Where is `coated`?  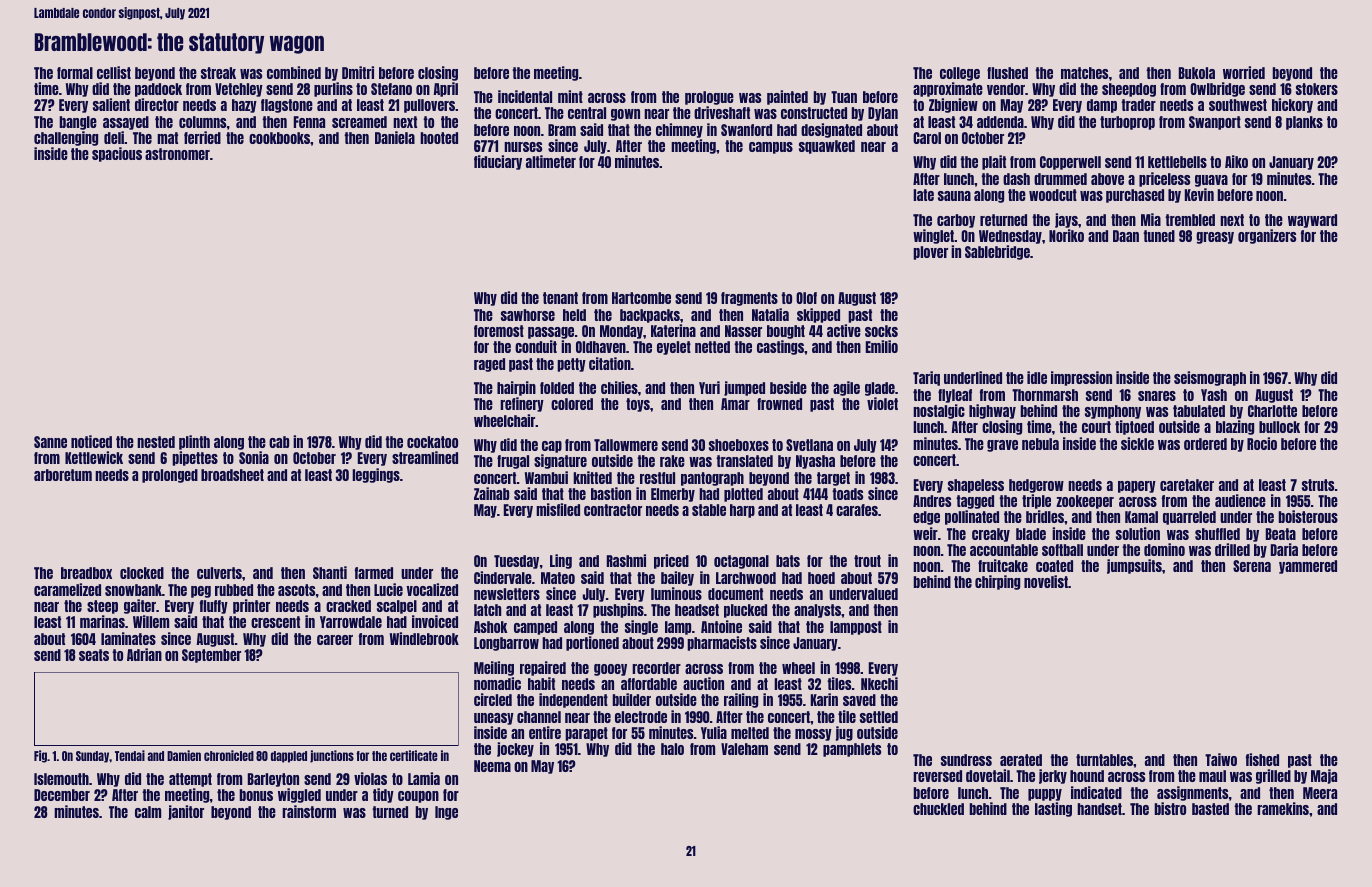
coated is located at coordinates (1054, 566).
